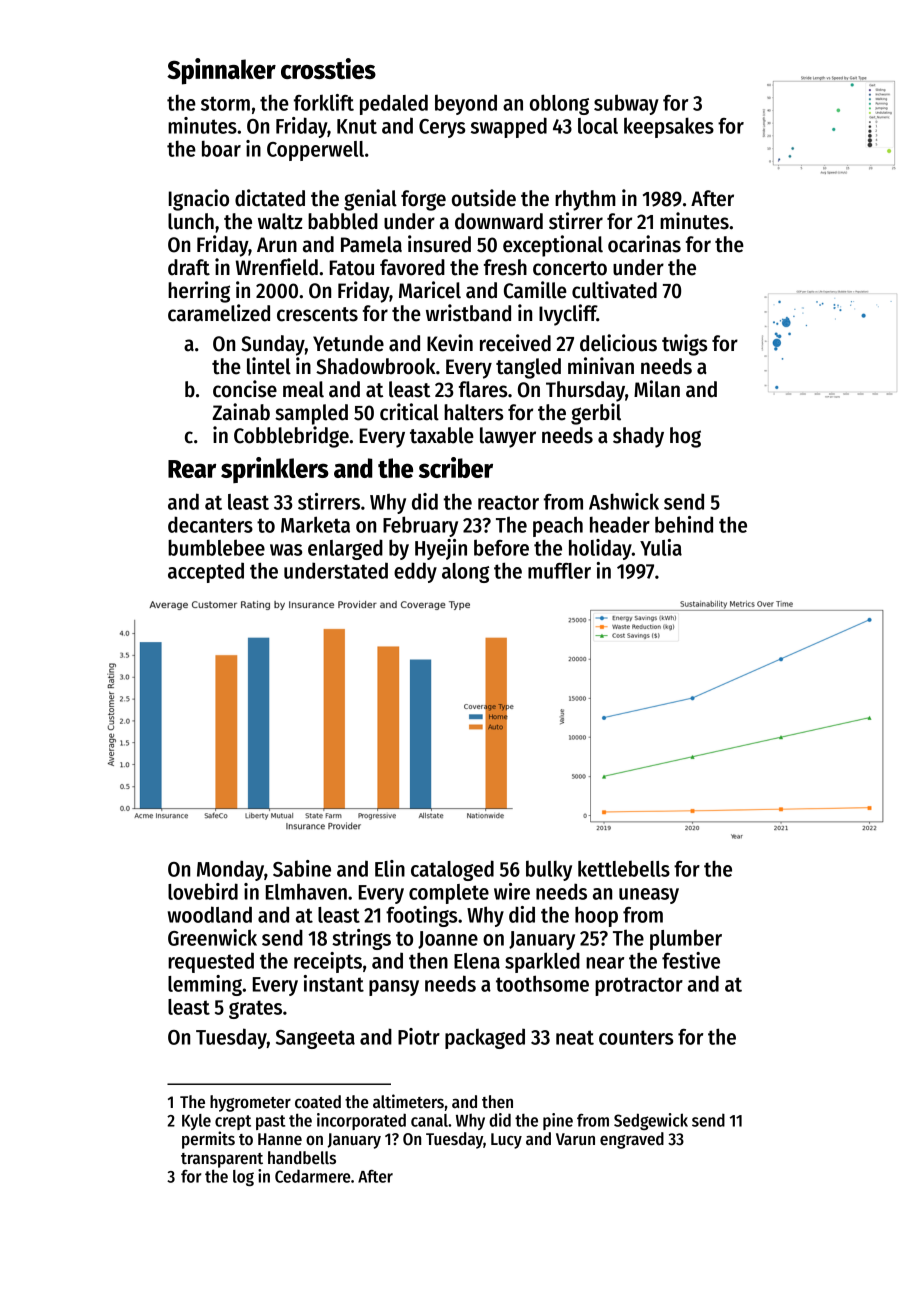 The height and width of the page is (1311, 924). Describe the element at coordinates (632, 1140) in the page. I see `engraved` at that location.
